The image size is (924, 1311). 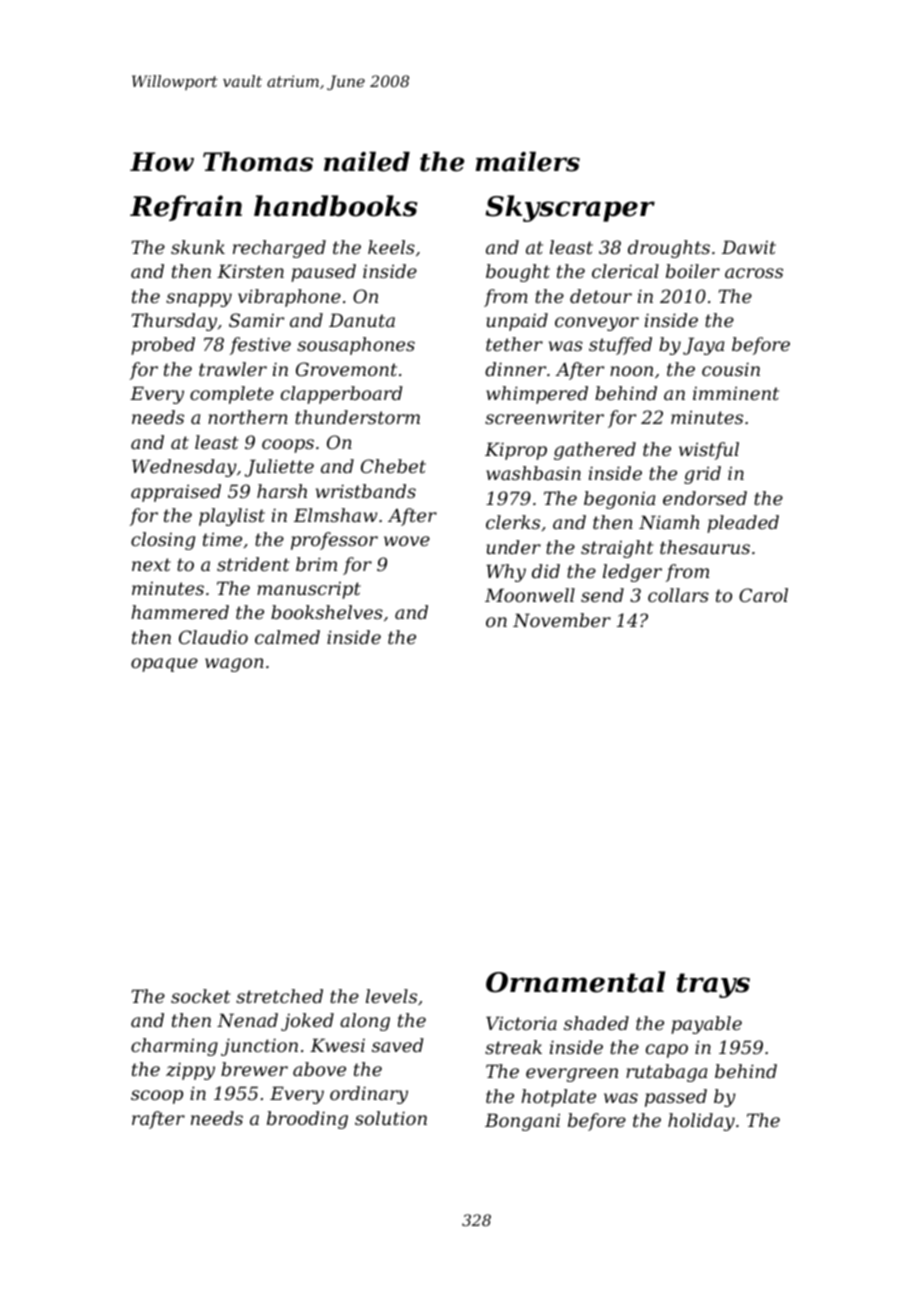 I want to click on clerks, so click(x=513, y=522).
